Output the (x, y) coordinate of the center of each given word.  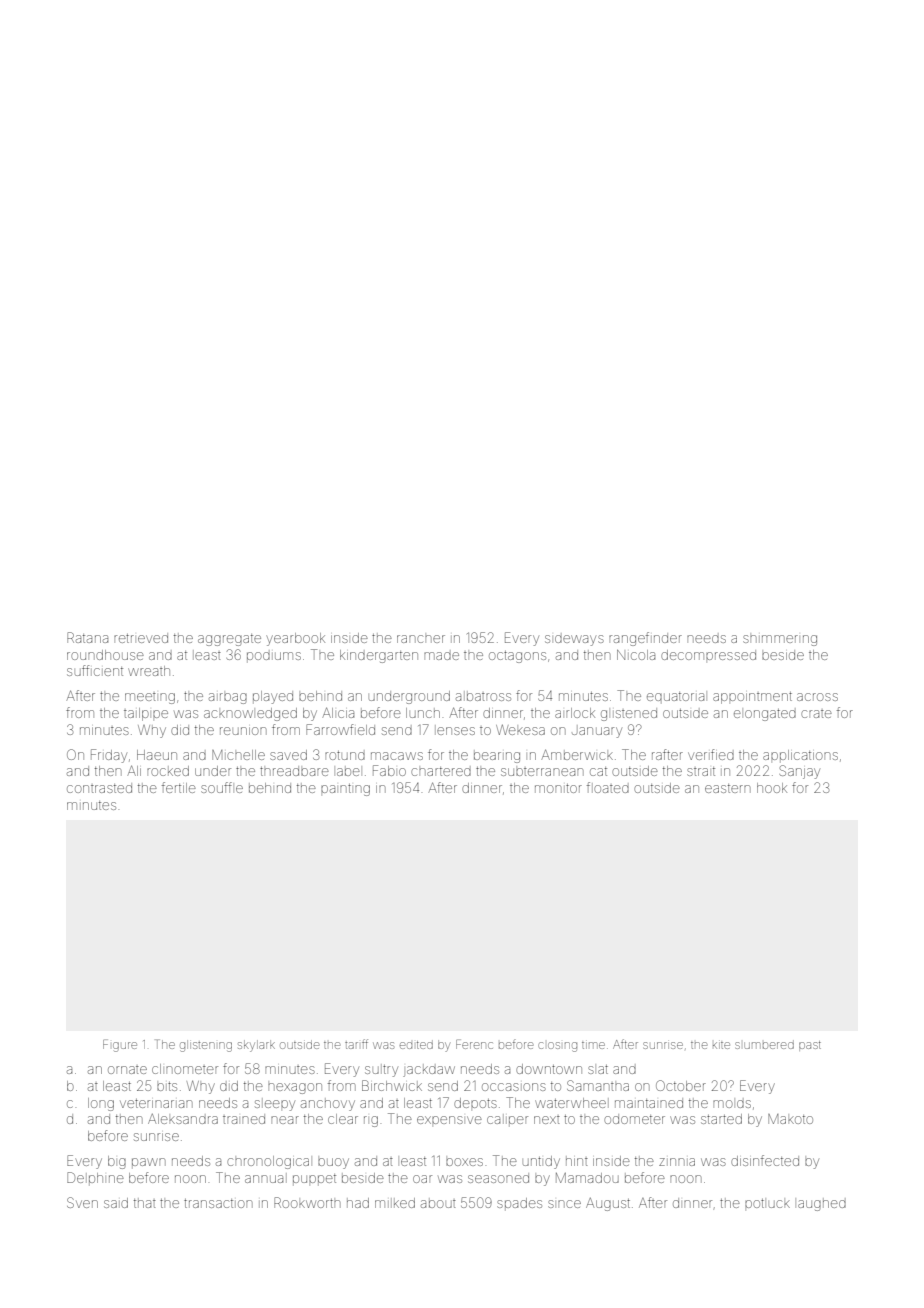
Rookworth (307, 1202)
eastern (727, 788)
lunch (423, 713)
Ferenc (474, 1044)
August (608, 1204)
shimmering (780, 640)
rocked (168, 771)
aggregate (229, 640)
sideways (574, 640)
